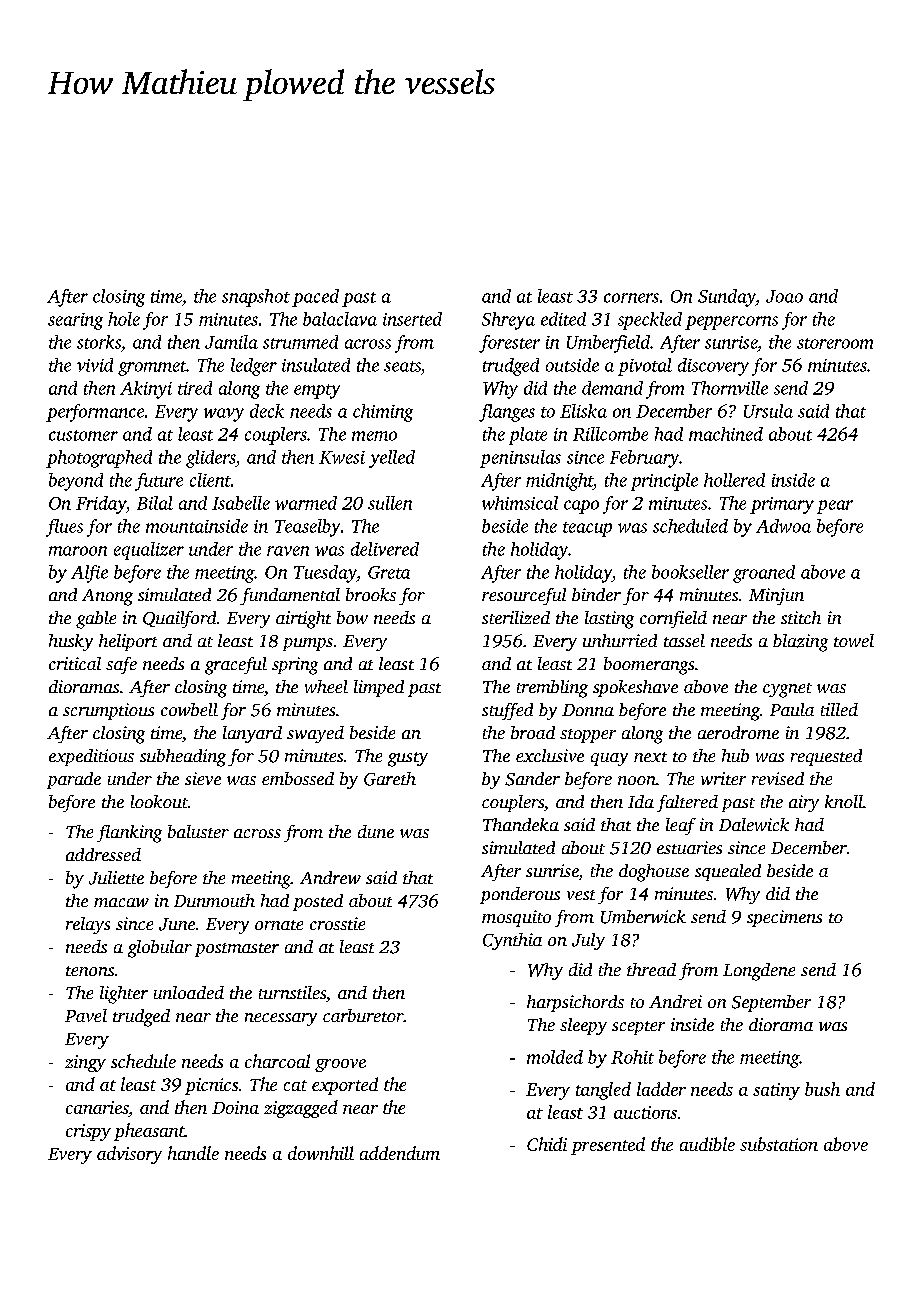 The image size is (924, 1314). I want to click on broad, so click(533, 732).
